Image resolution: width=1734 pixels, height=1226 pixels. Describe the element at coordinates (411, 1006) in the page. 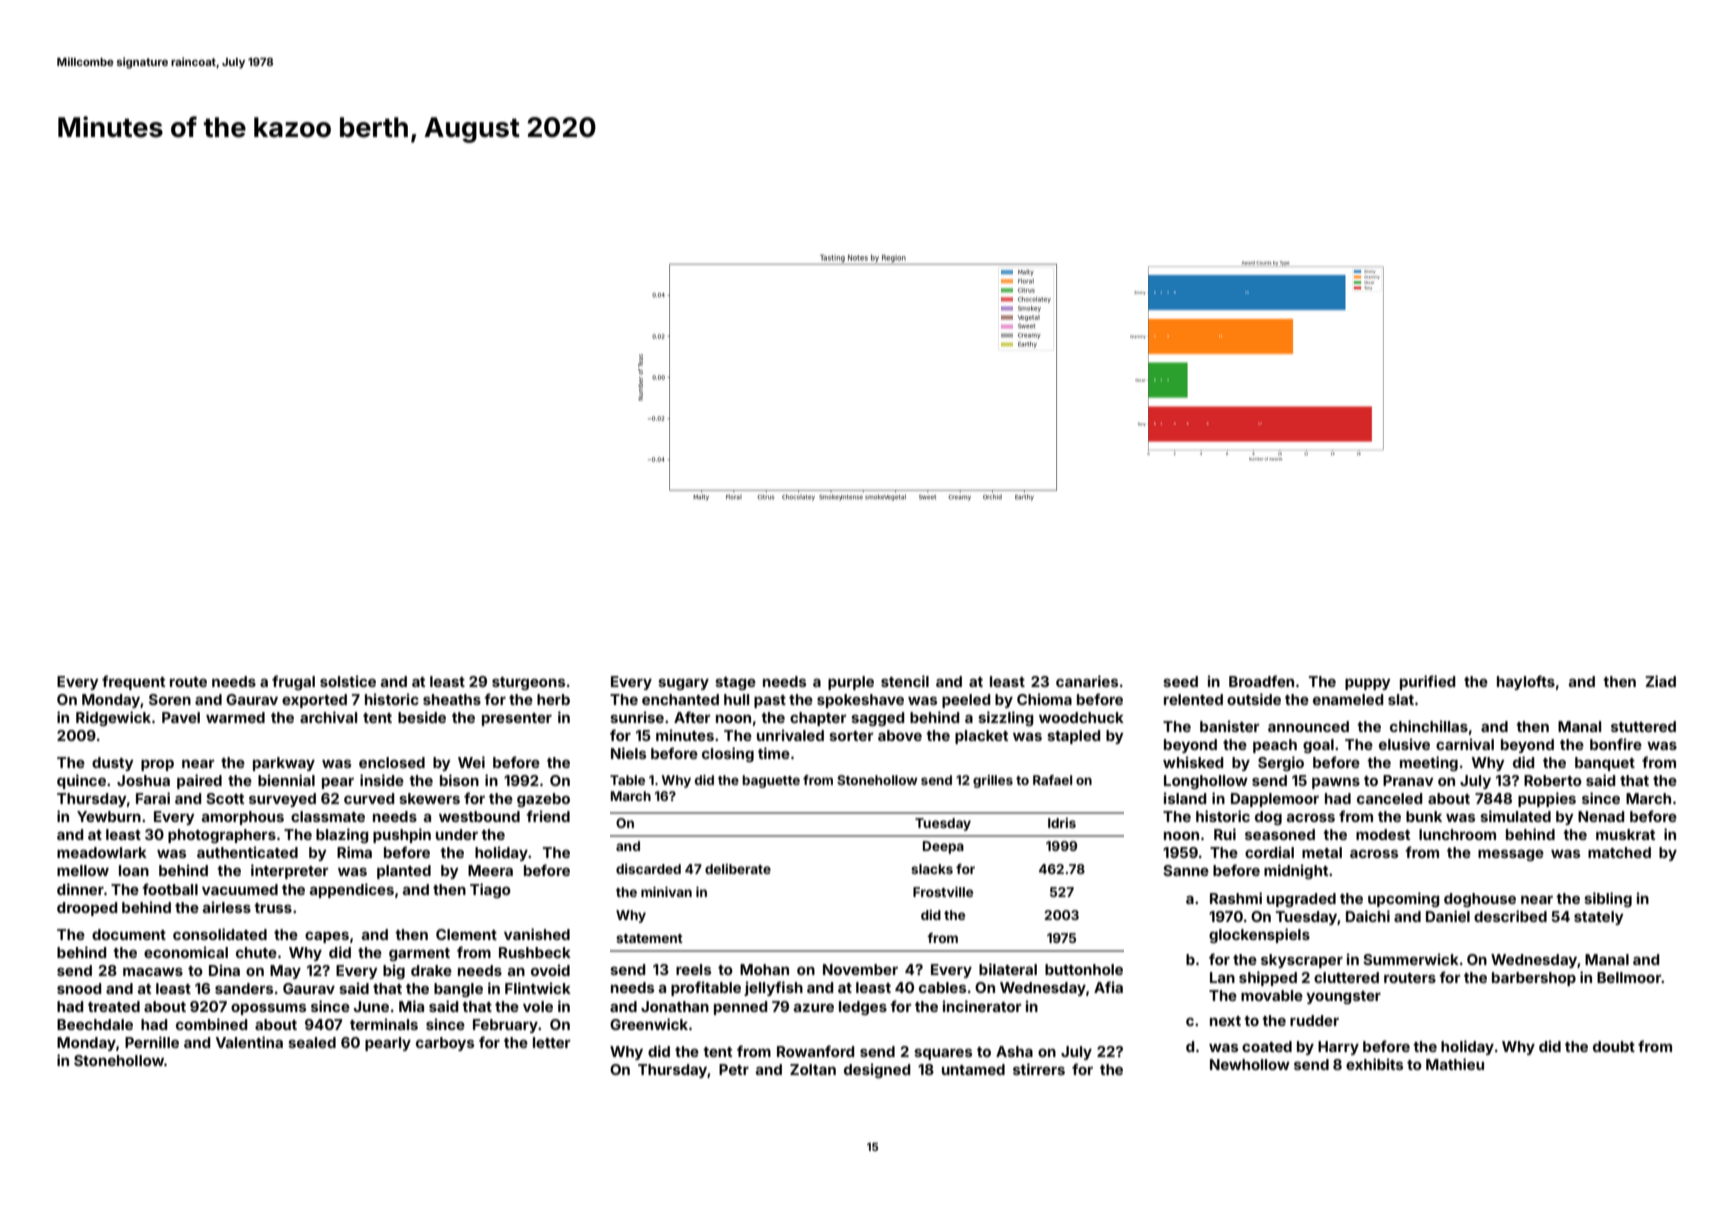

I see `Mia` at that location.
